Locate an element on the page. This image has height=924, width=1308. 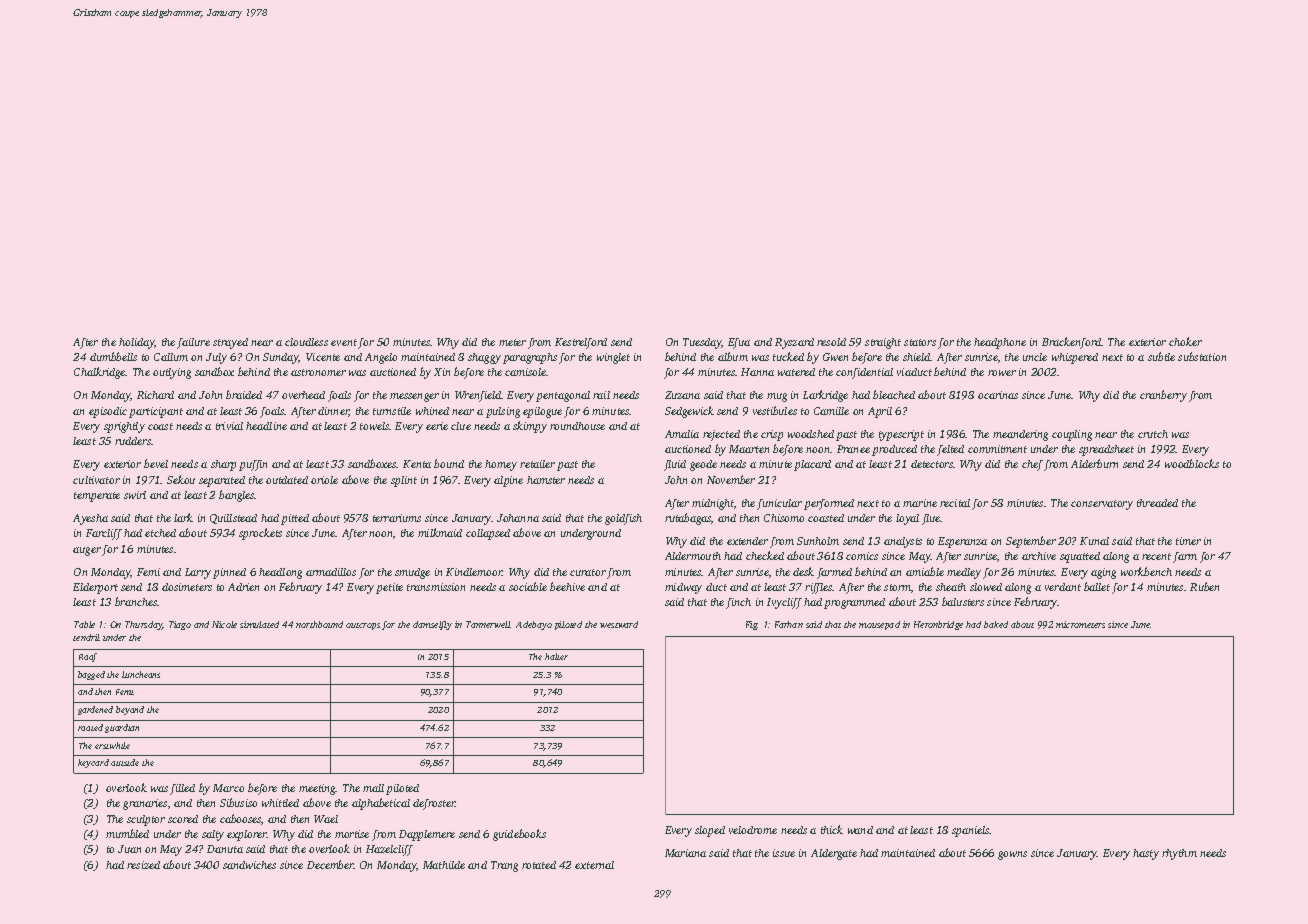
Wael is located at coordinates (326, 819).
